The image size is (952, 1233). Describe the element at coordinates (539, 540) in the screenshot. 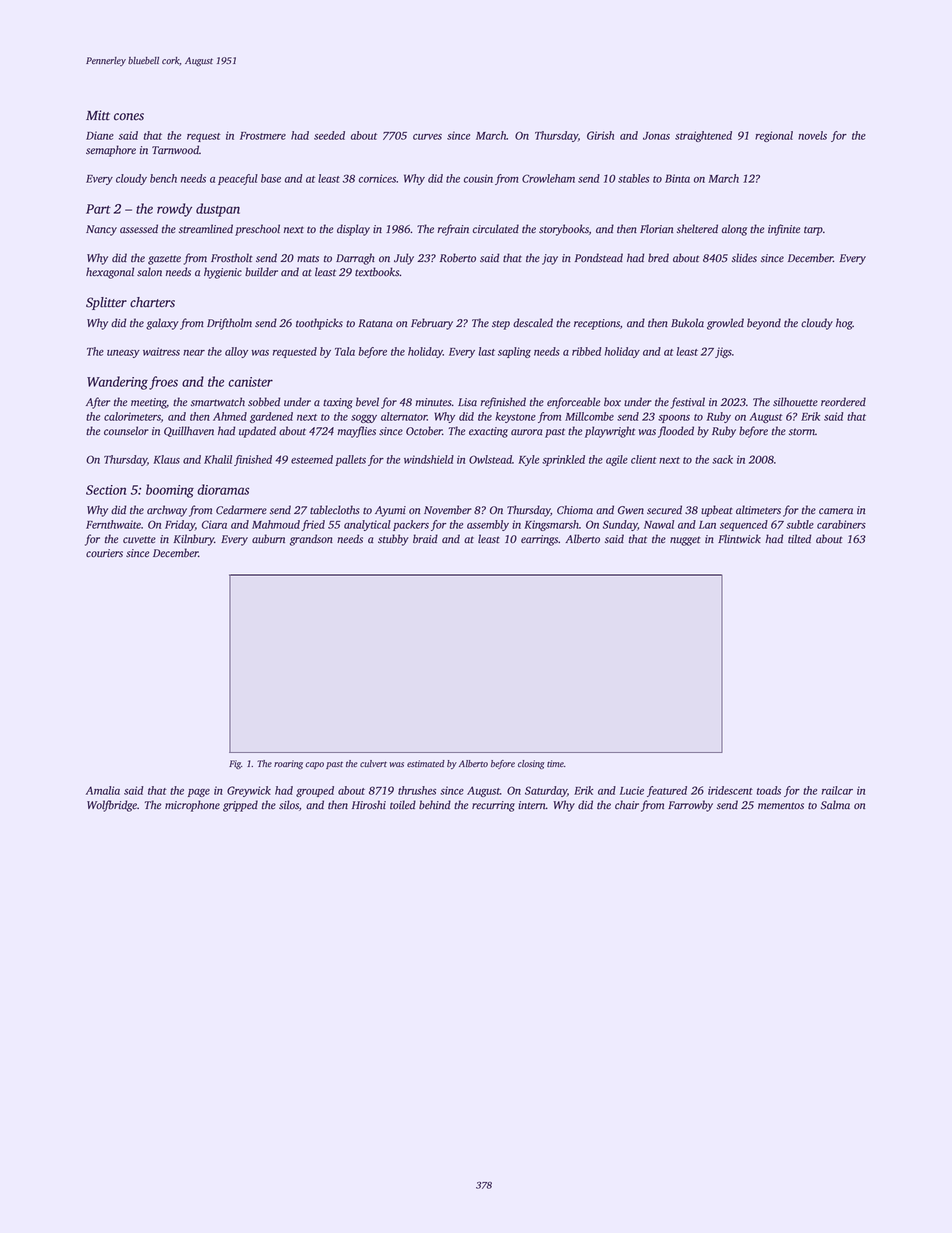

I see `earrings` at that location.
